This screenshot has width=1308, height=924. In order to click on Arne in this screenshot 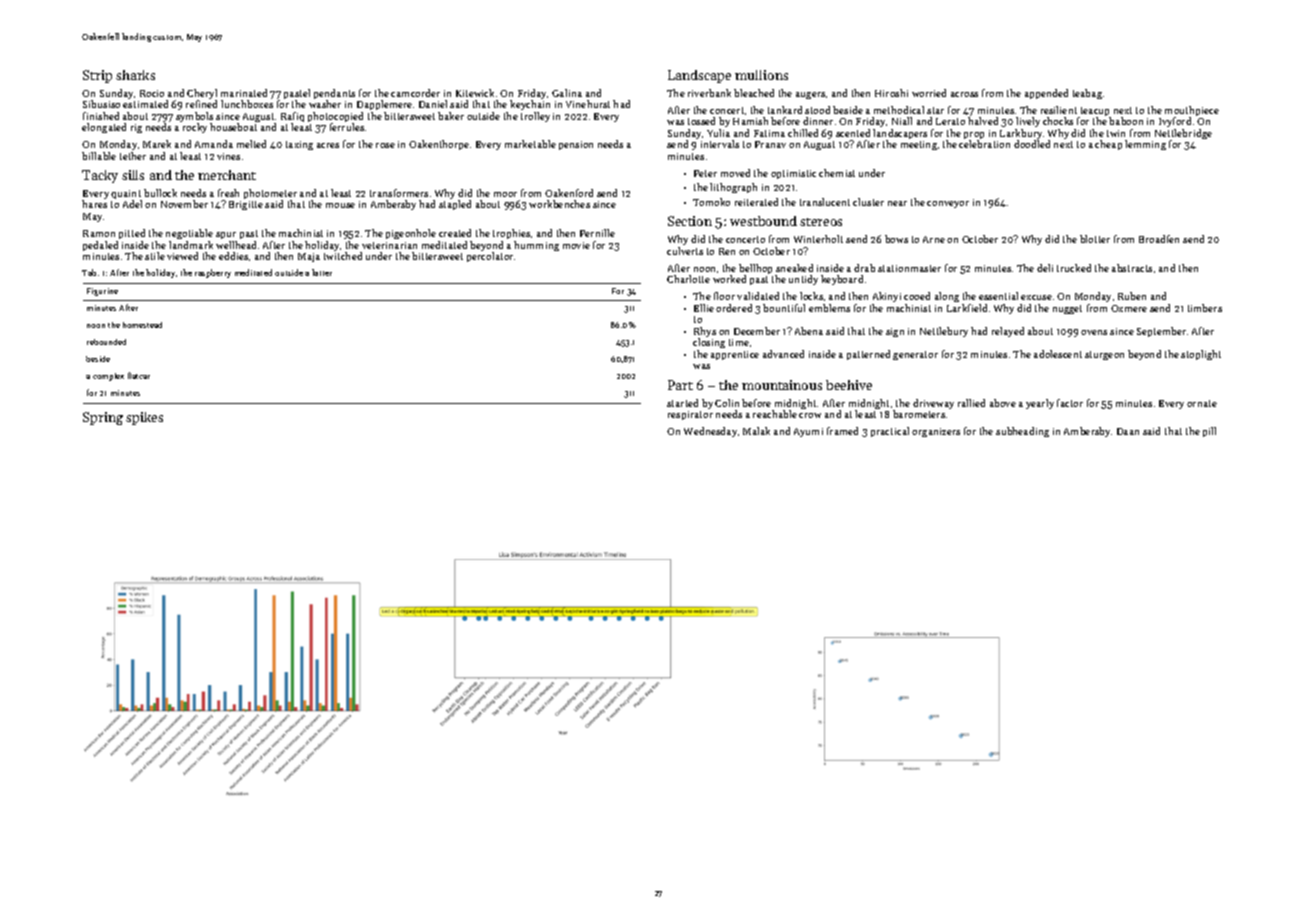, I will do `click(934, 239)`.
